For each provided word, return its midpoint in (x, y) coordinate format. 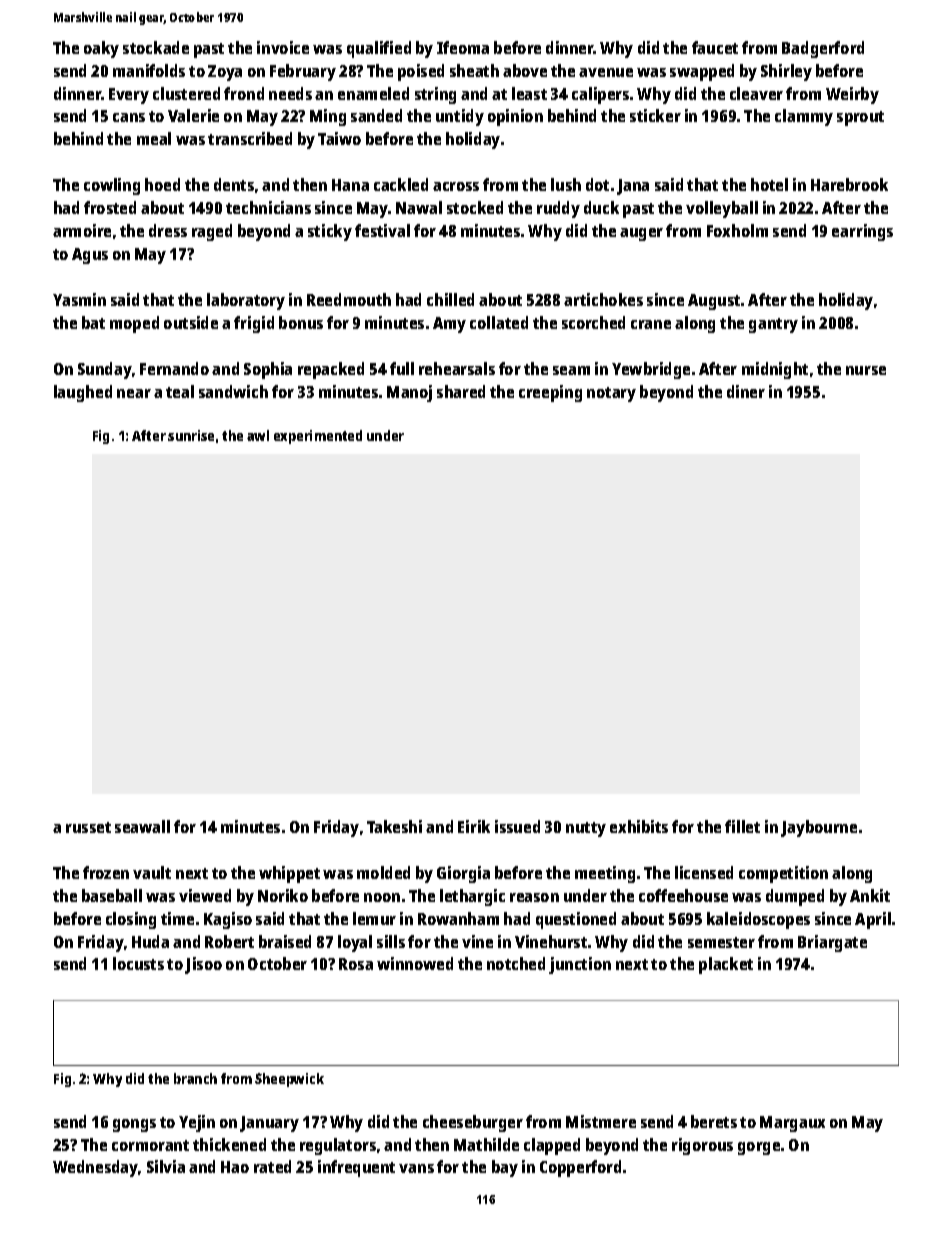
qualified (379, 49)
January (269, 1124)
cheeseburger (473, 1123)
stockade (156, 47)
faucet (715, 47)
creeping (550, 393)
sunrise (191, 435)
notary (611, 394)
